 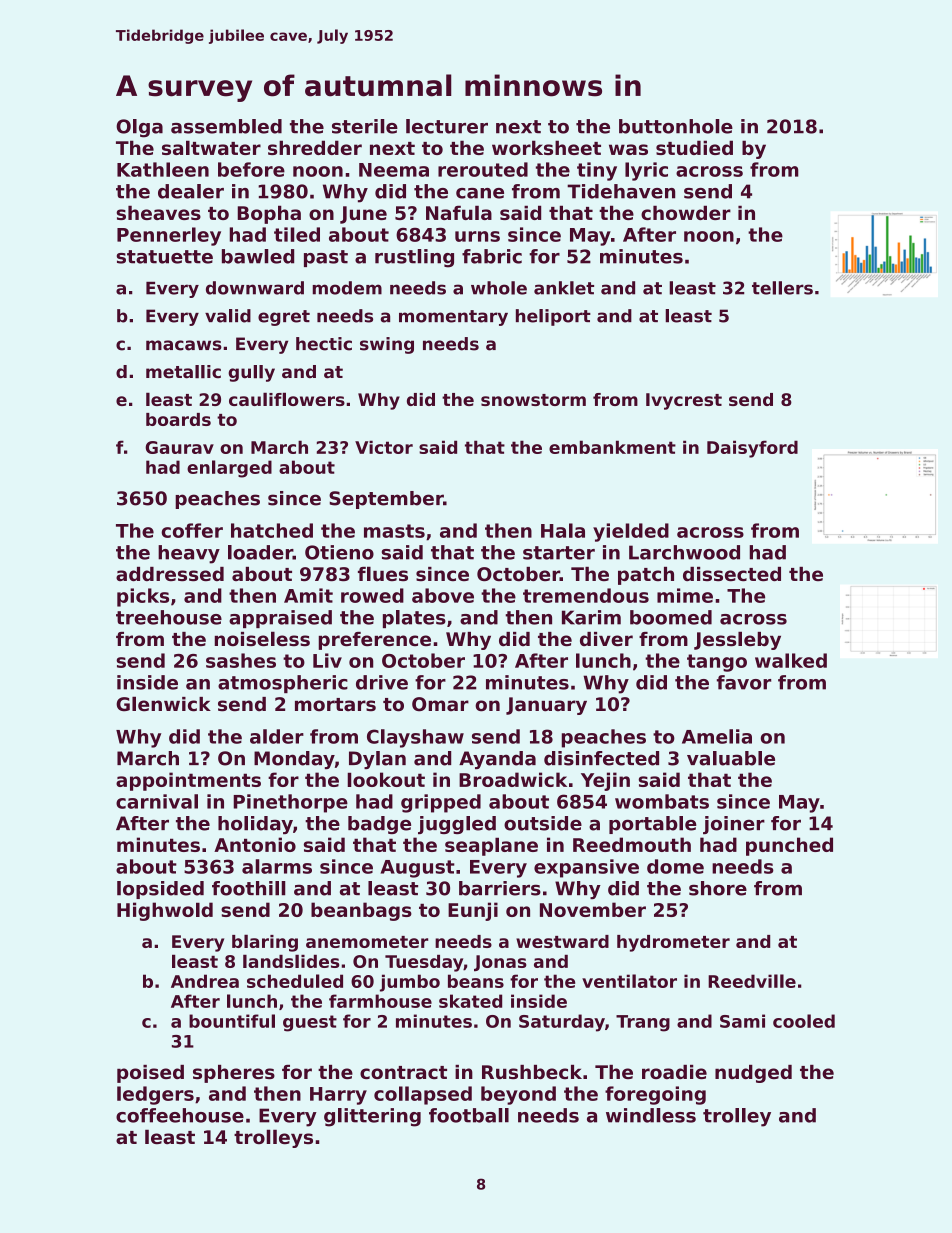 I want to click on Ivycrest, so click(x=684, y=401).
